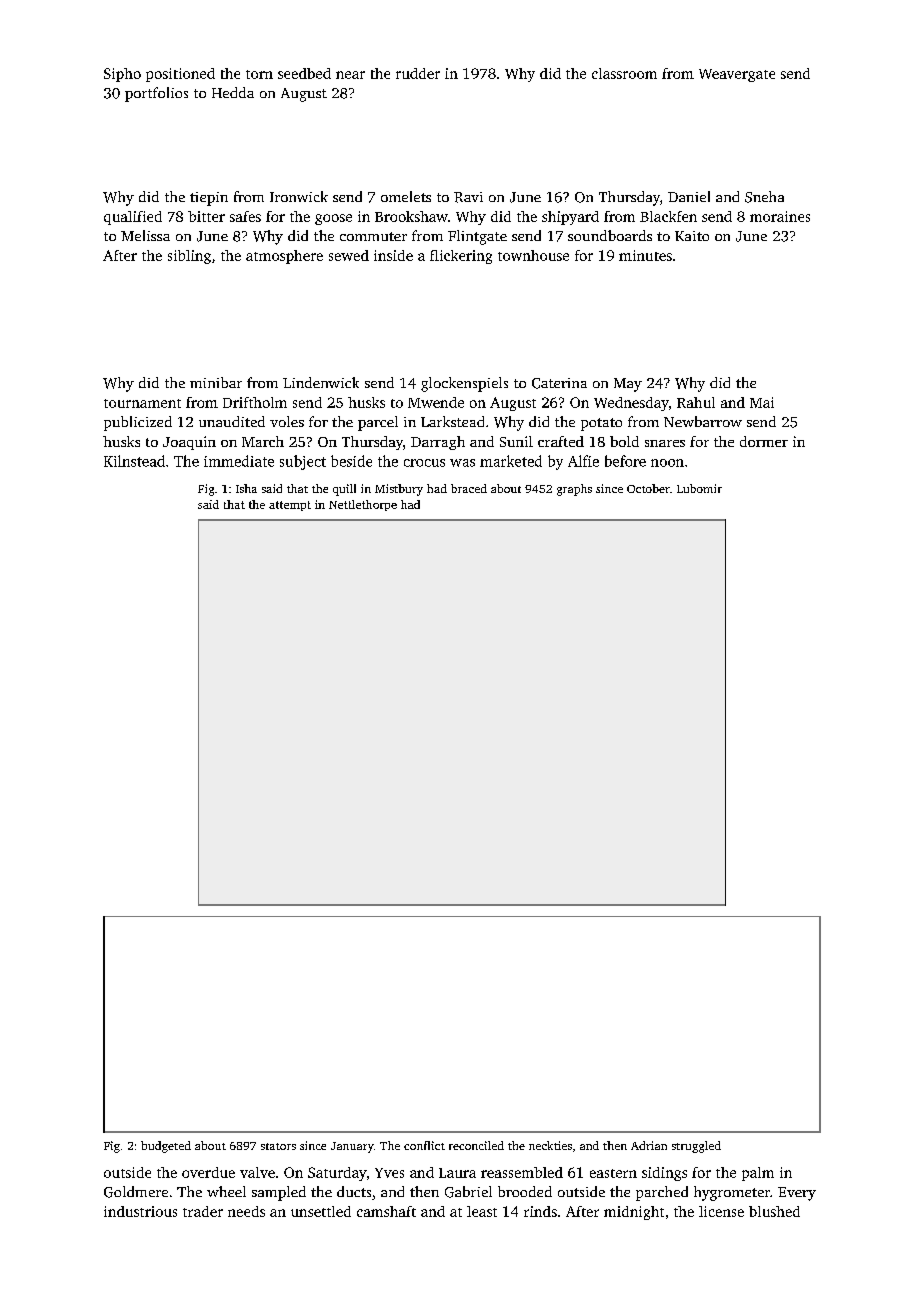 This image has width=924, height=1308. What do you see at coordinates (418, 73) in the image?
I see `rudder` at bounding box center [418, 73].
